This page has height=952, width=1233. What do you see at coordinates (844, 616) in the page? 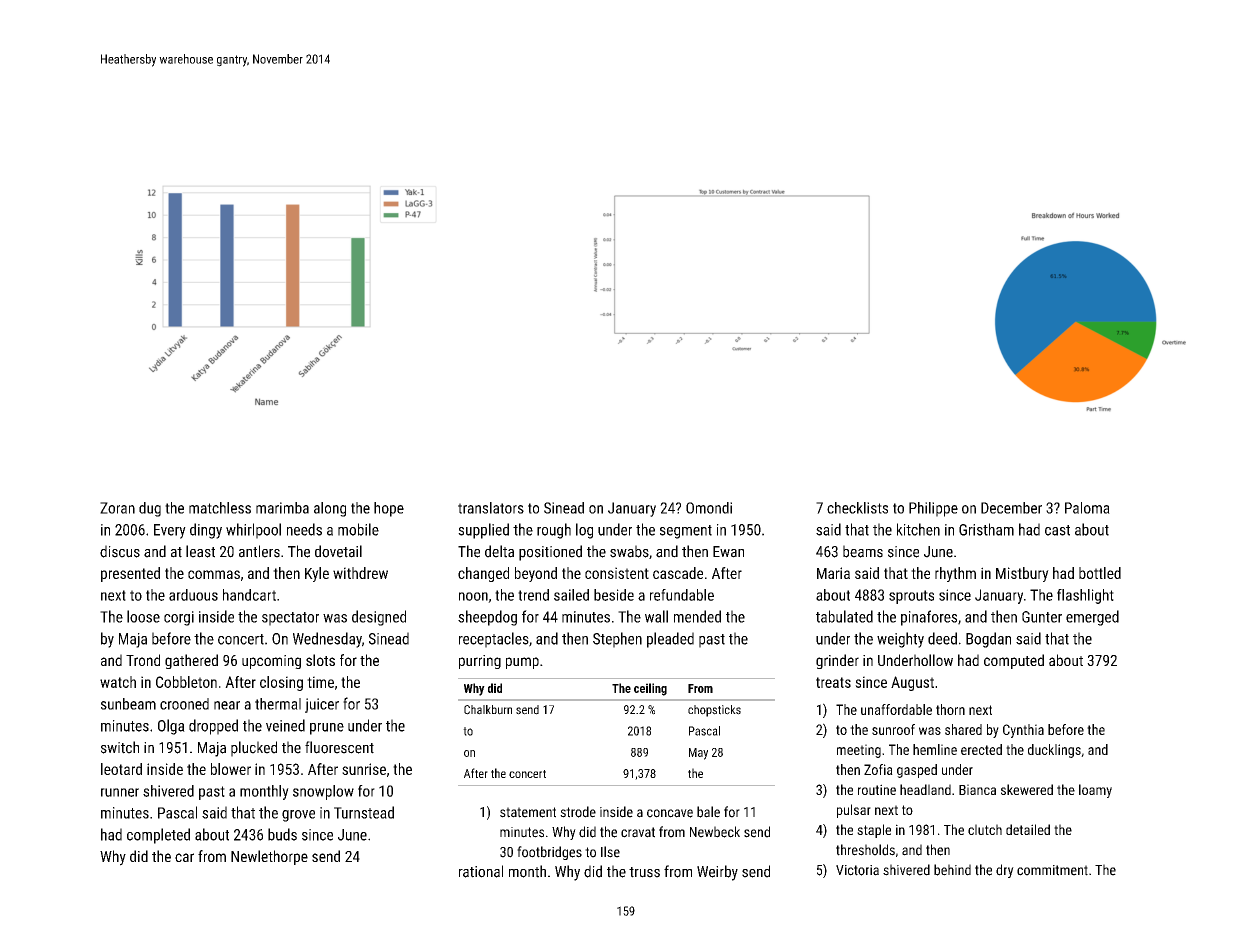
I see `tabulated` at bounding box center [844, 616].
